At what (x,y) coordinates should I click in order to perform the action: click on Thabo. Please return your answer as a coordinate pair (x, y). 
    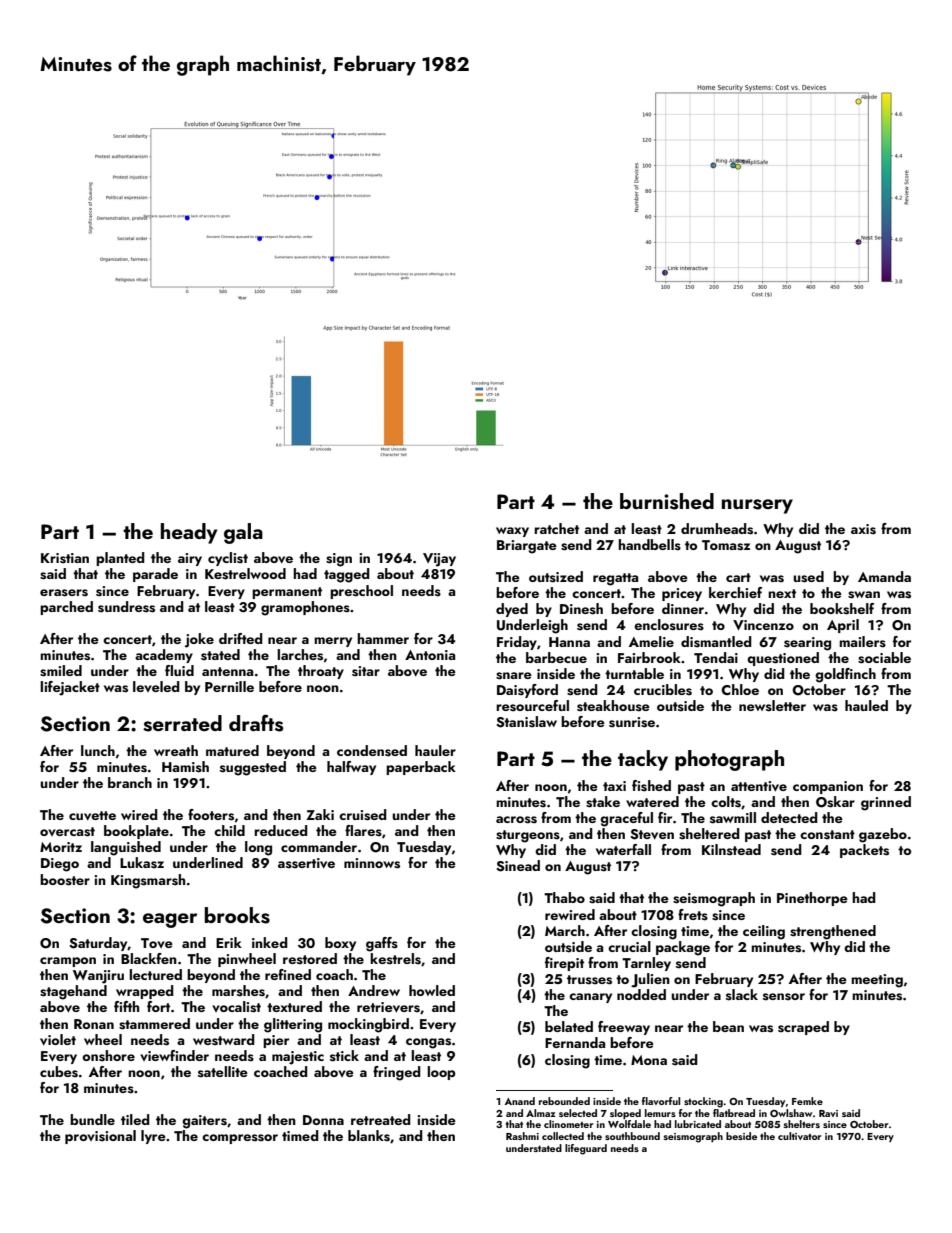
    Looking at the image, I should click on (564, 897).
